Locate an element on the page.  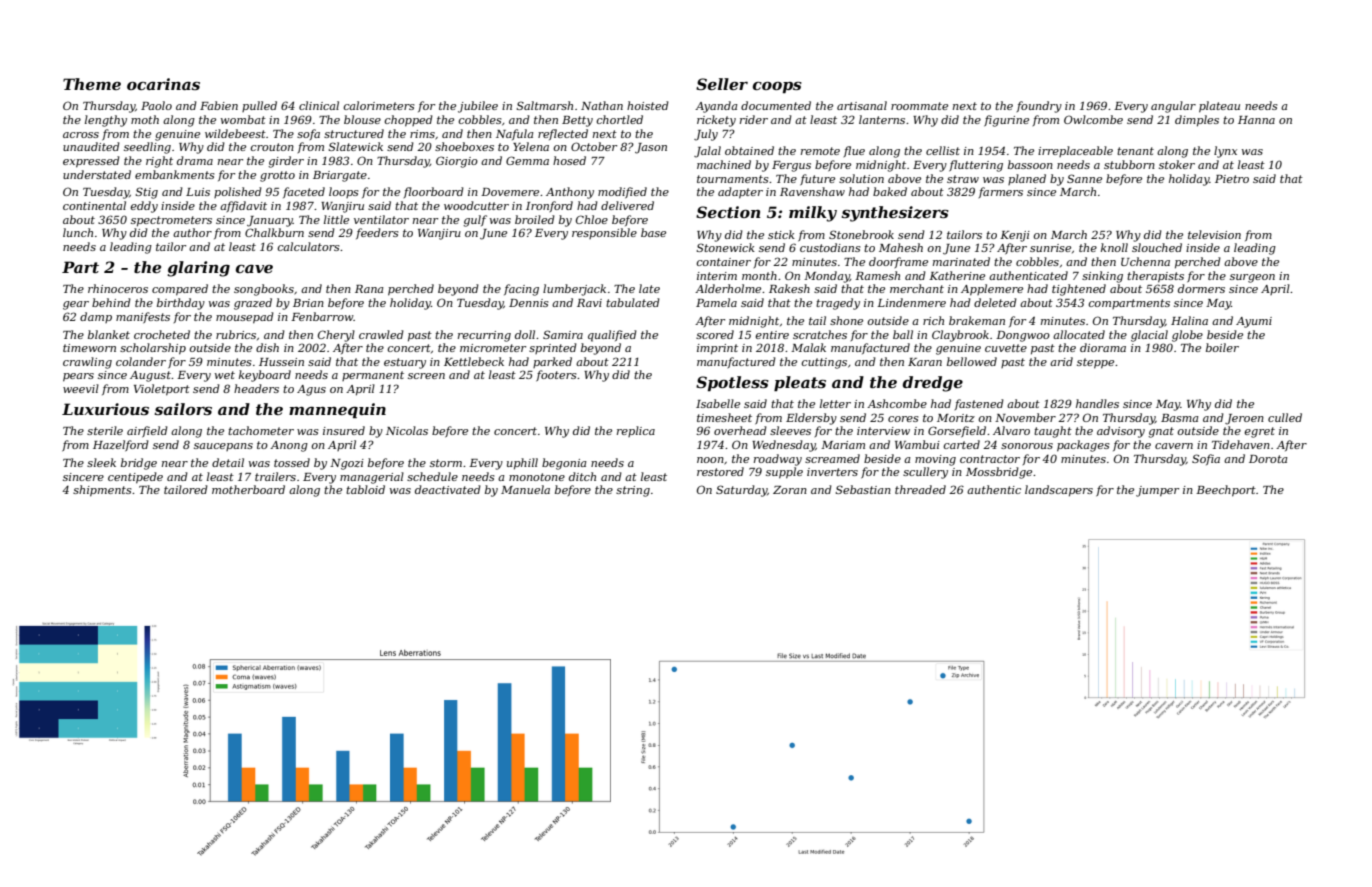
Pietro is located at coordinates (1232, 179).
